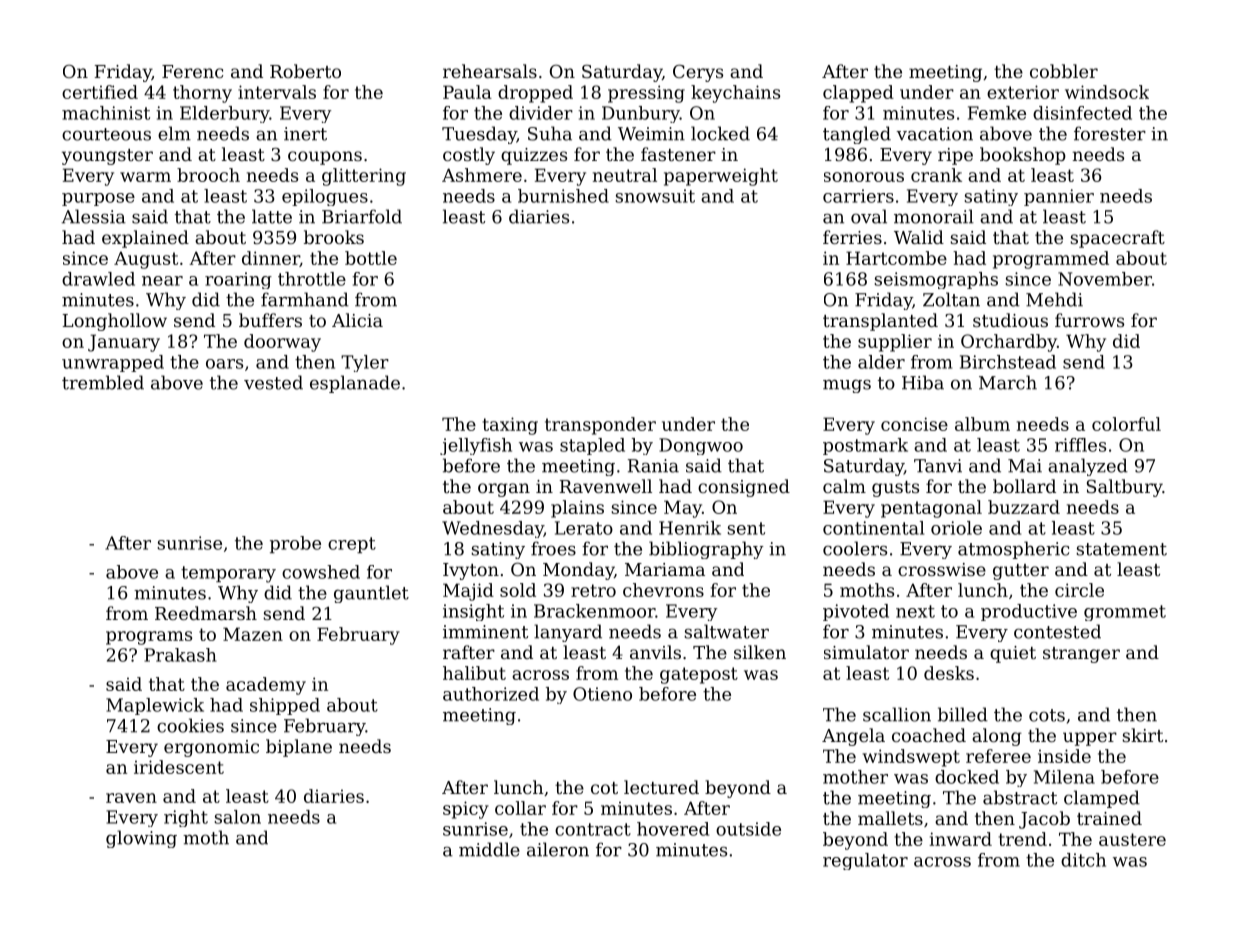 Image resolution: width=1233 pixels, height=952 pixels. What do you see at coordinates (1142, 735) in the image?
I see `skirt` at bounding box center [1142, 735].
